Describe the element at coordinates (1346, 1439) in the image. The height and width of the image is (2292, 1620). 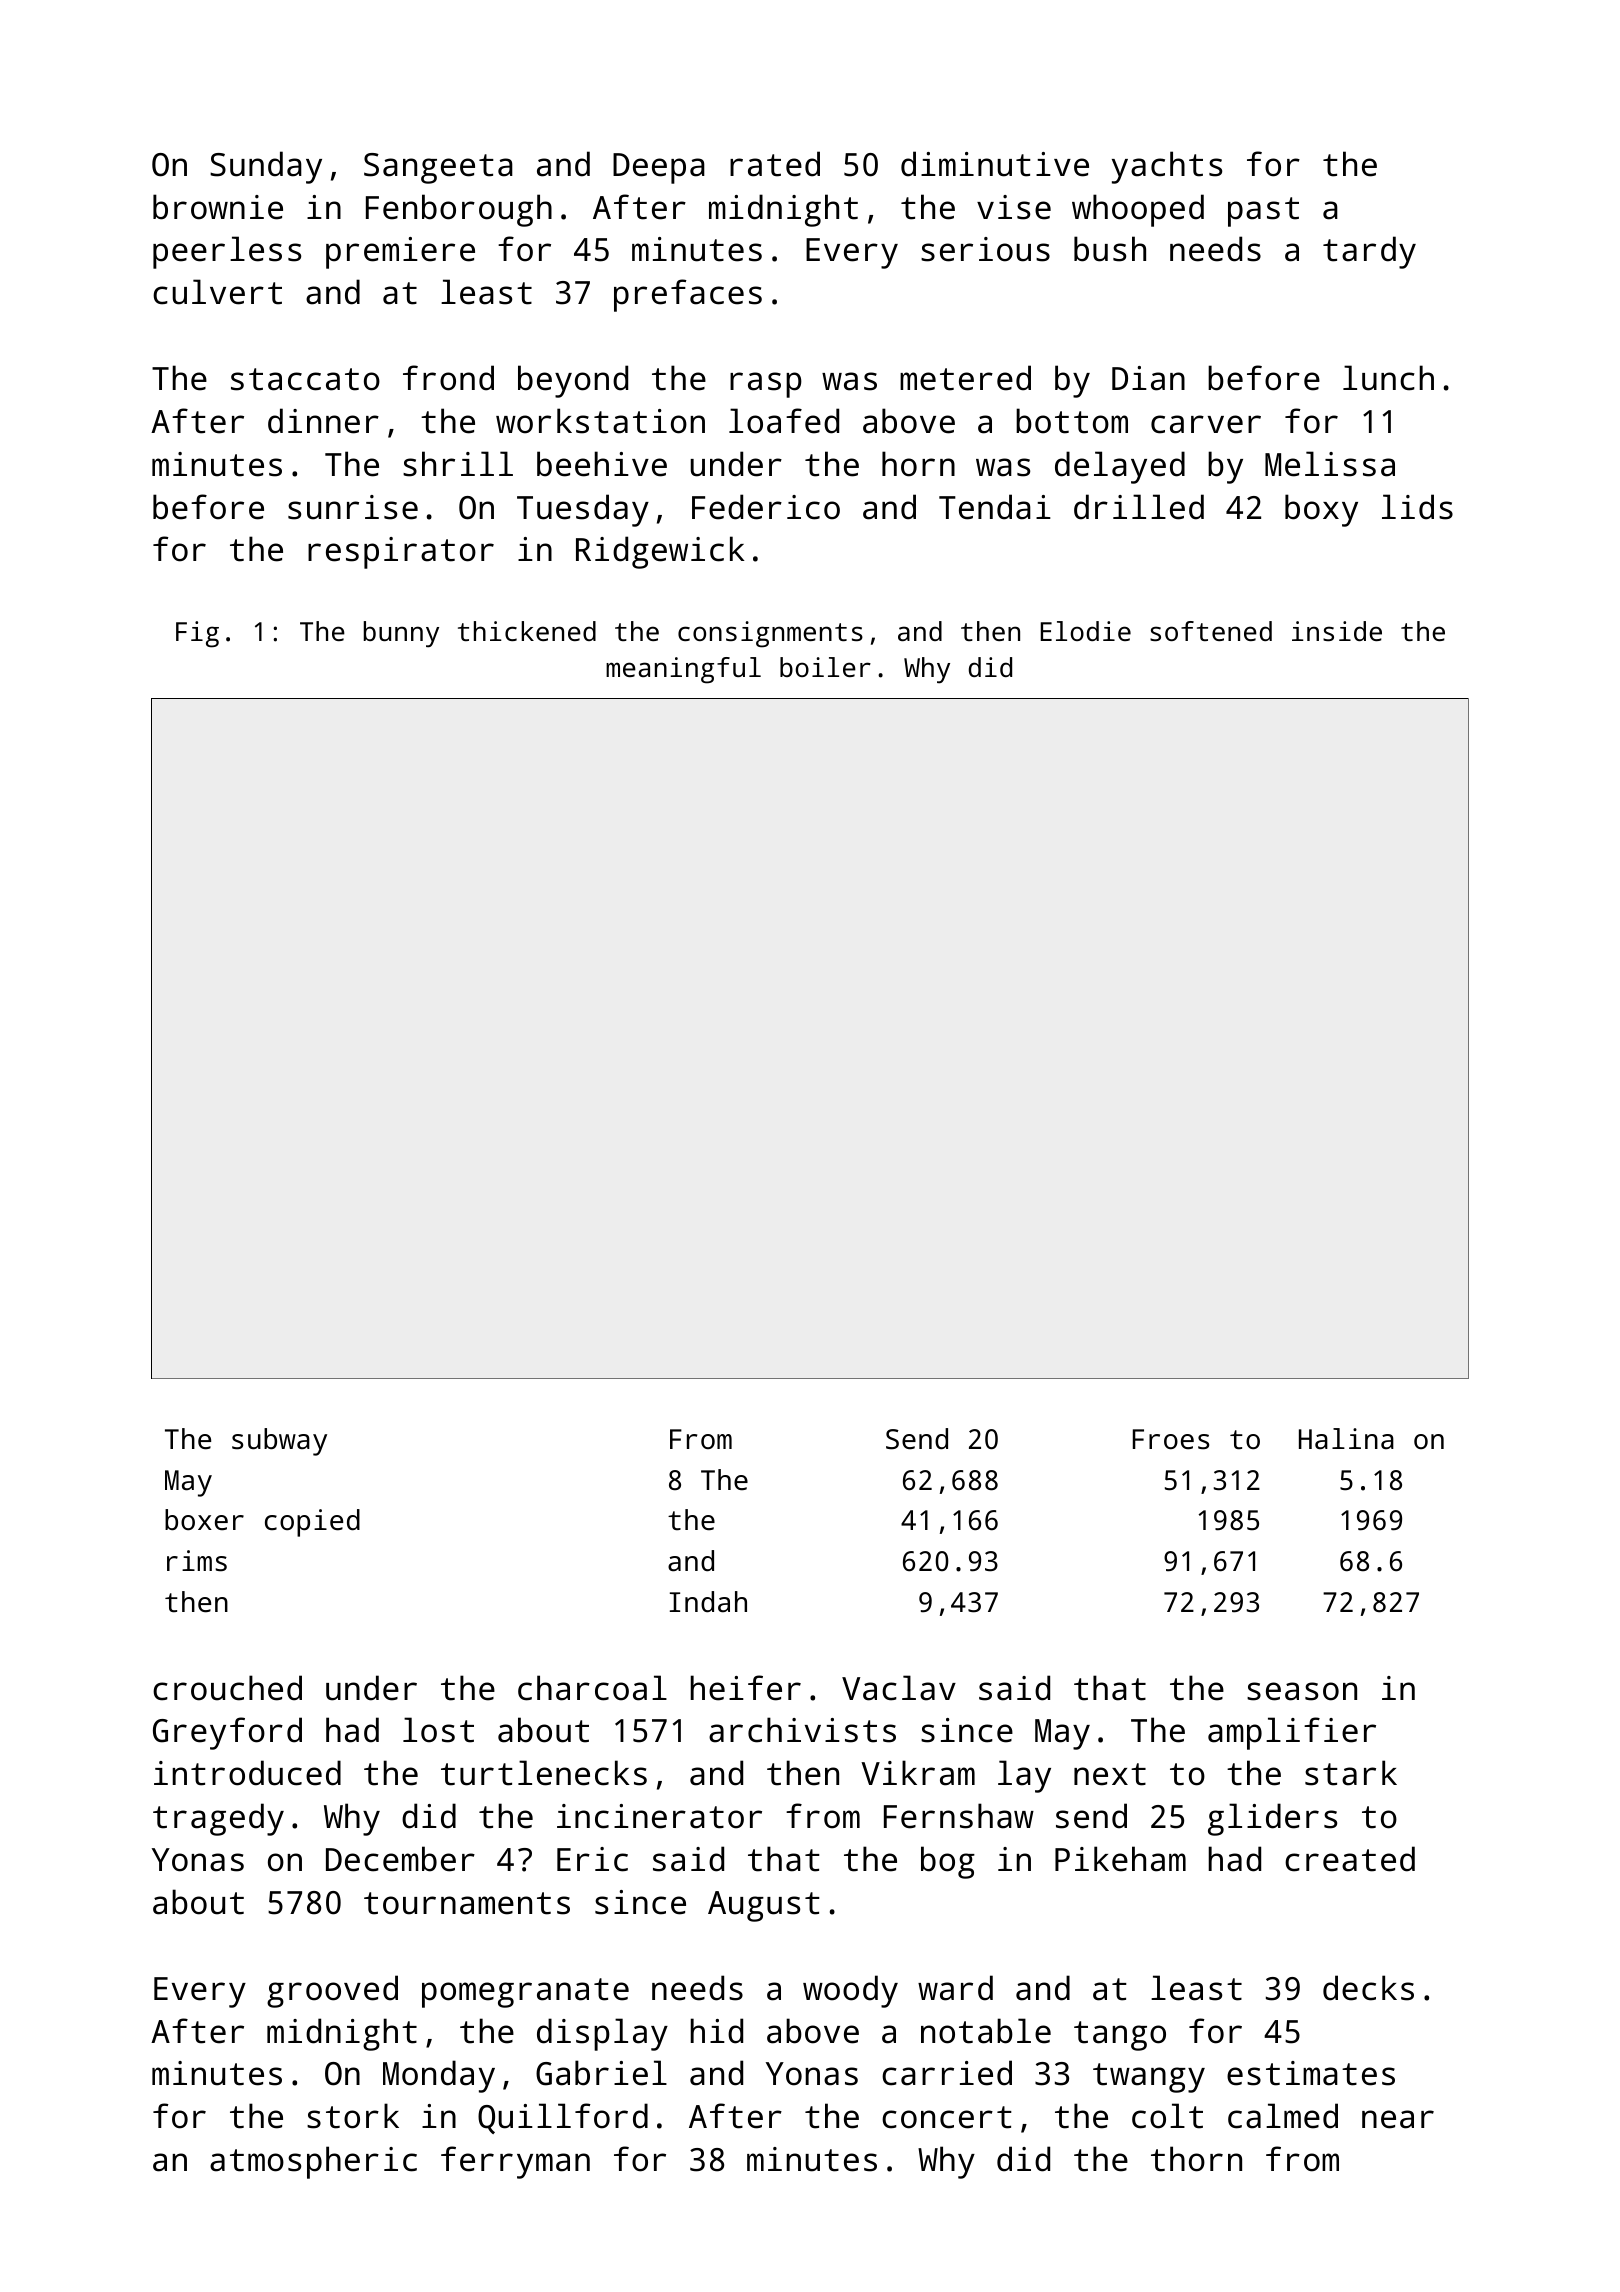
I see `Halina` at that location.
